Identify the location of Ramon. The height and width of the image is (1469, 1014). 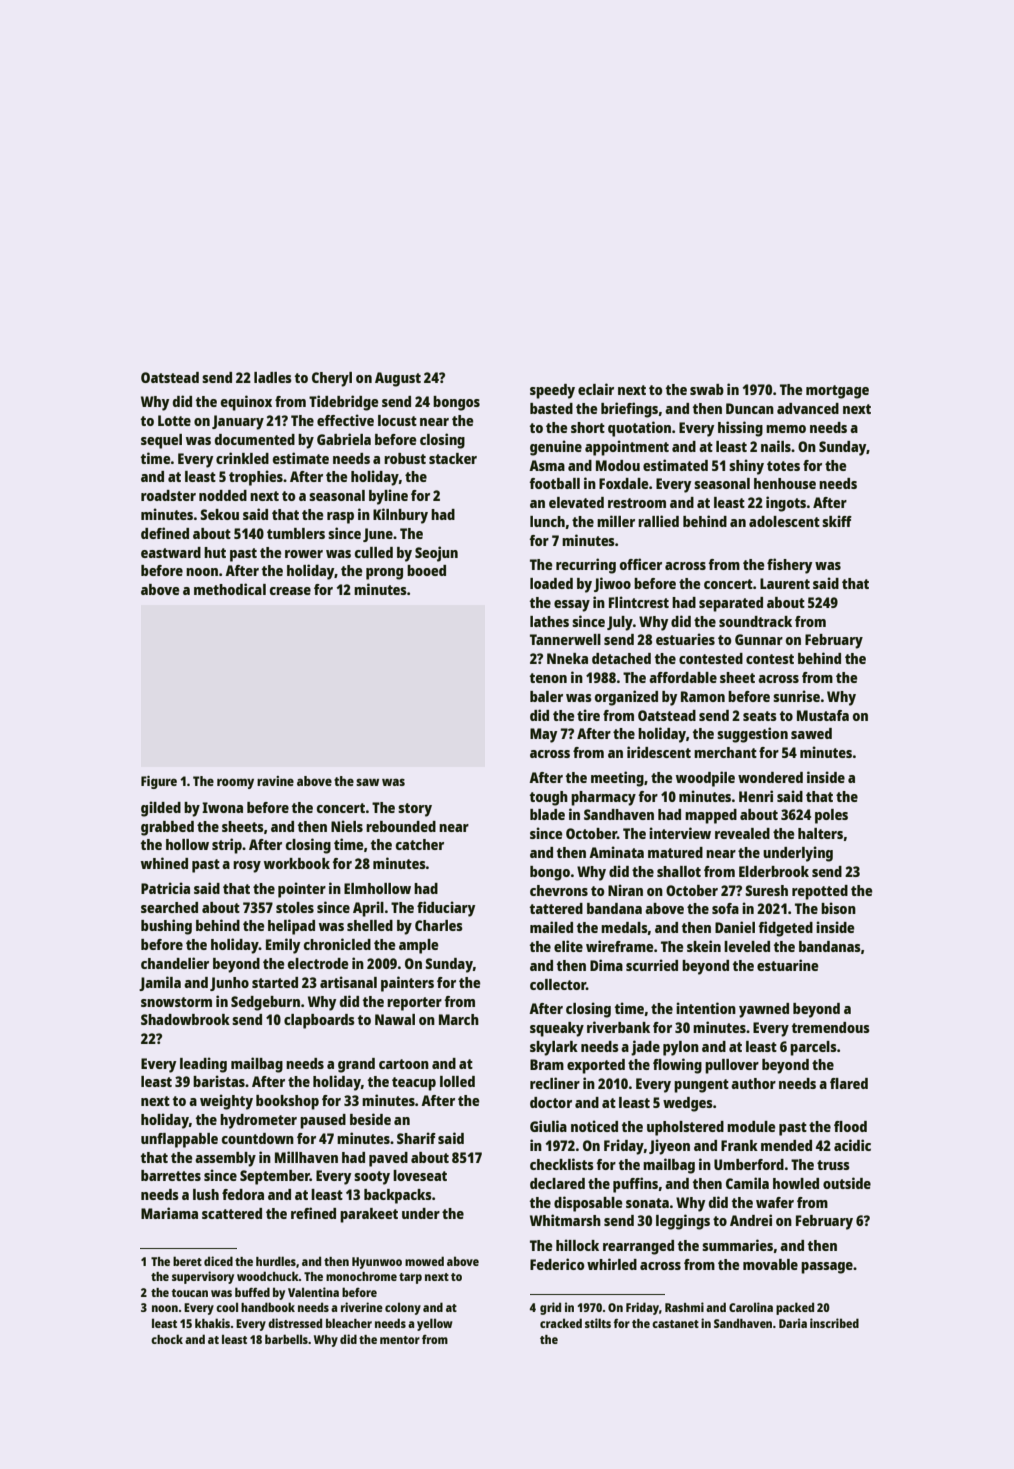
(703, 696).
